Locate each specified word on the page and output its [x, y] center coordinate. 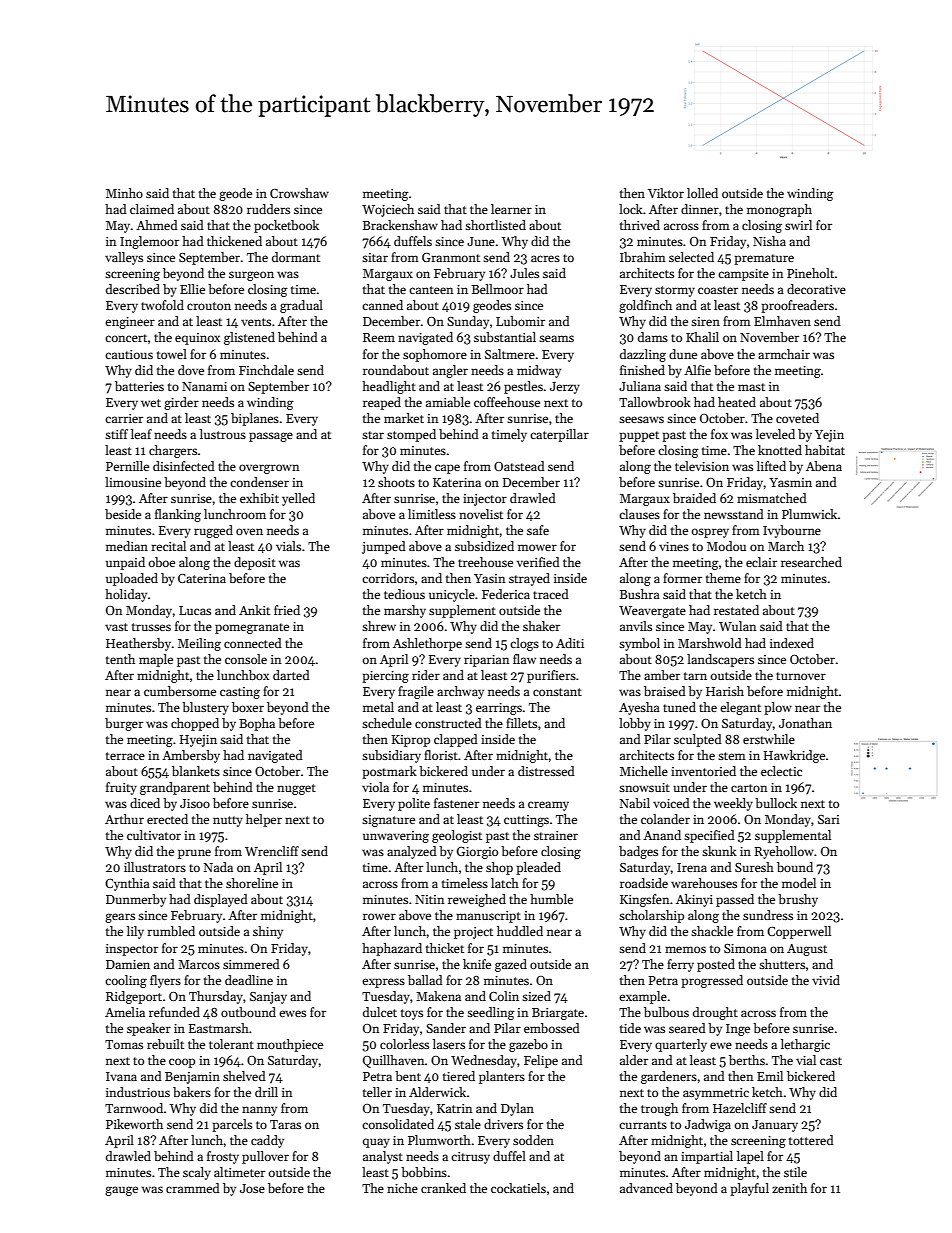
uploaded [132, 579]
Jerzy [565, 388]
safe [538, 530]
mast [751, 387]
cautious [129, 354]
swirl [798, 225]
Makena [438, 996]
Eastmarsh [219, 1028]
